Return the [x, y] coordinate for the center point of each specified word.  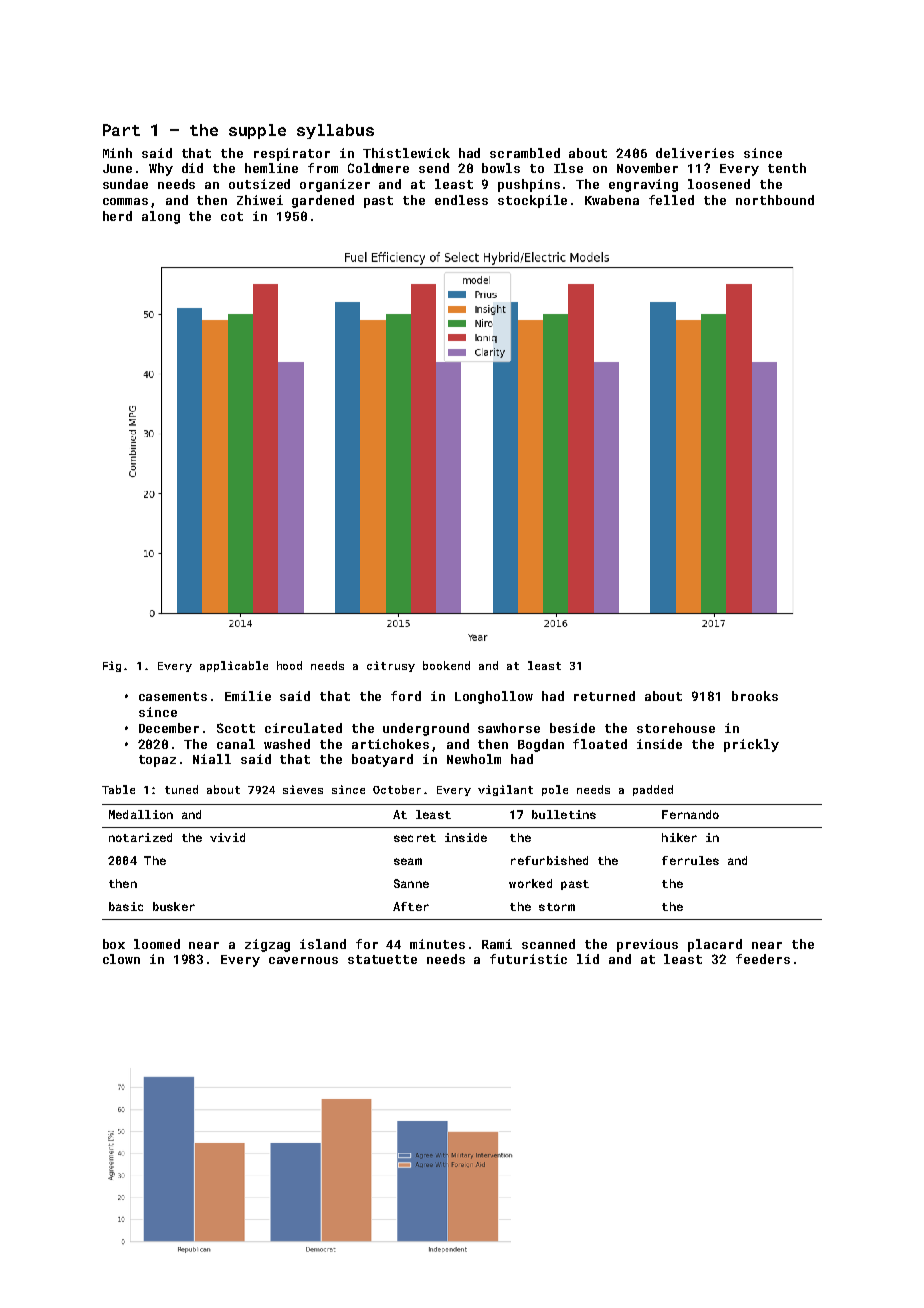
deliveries [695, 153]
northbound [775, 200]
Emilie [248, 696]
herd [117, 216]
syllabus [335, 131]
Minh [117, 153]
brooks [755, 696]
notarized [140, 837]
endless [461, 200]
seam [408, 861]
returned [604, 696]
